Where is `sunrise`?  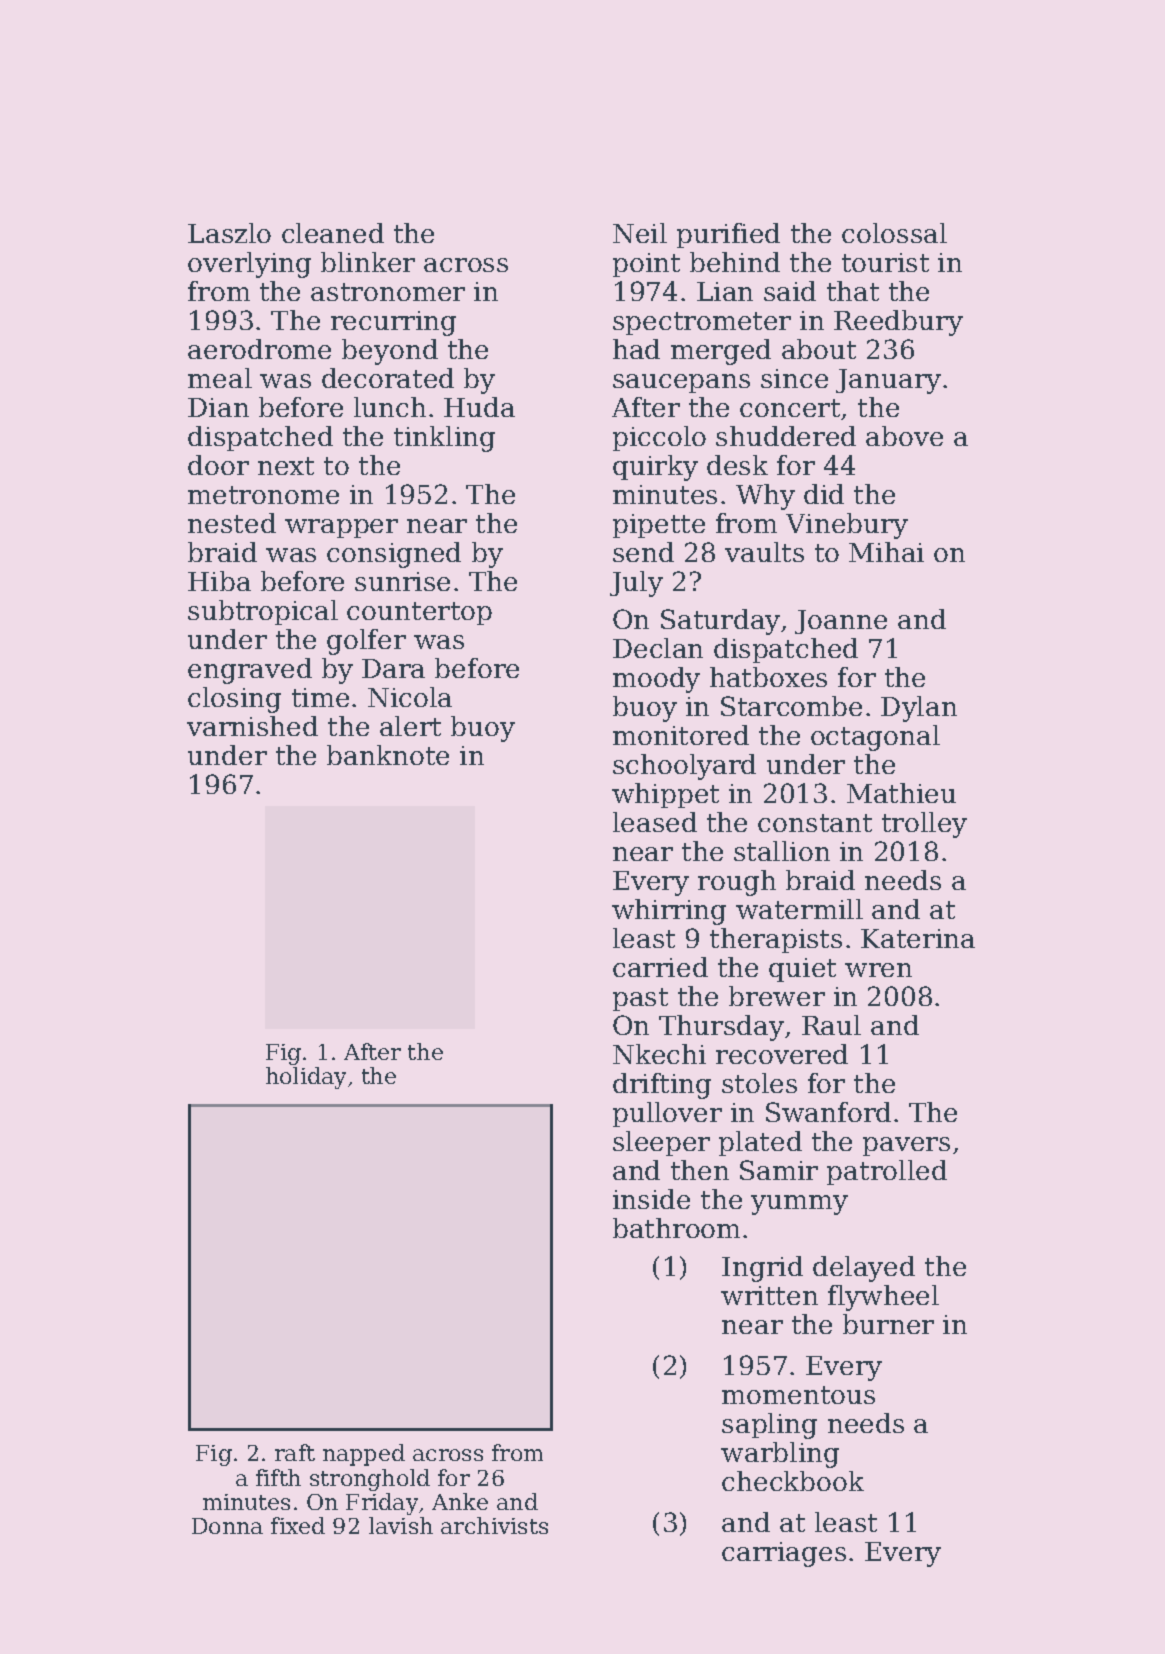
sunrise is located at coordinates (402, 581).
